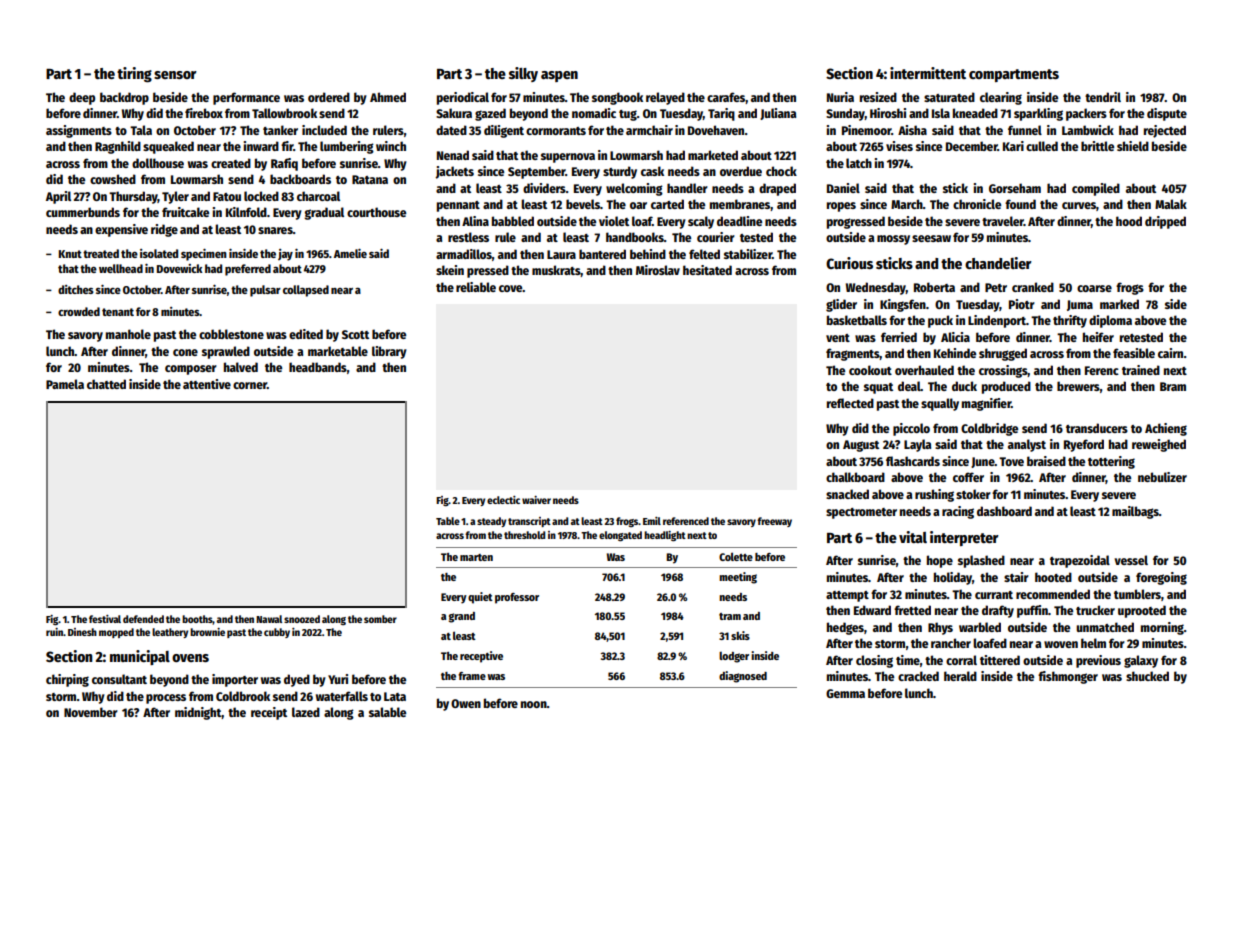 The width and height of the page is (1233, 952). What do you see at coordinates (121, 230) in the page?
I see `expensive` at bounding box center [121, 230].
